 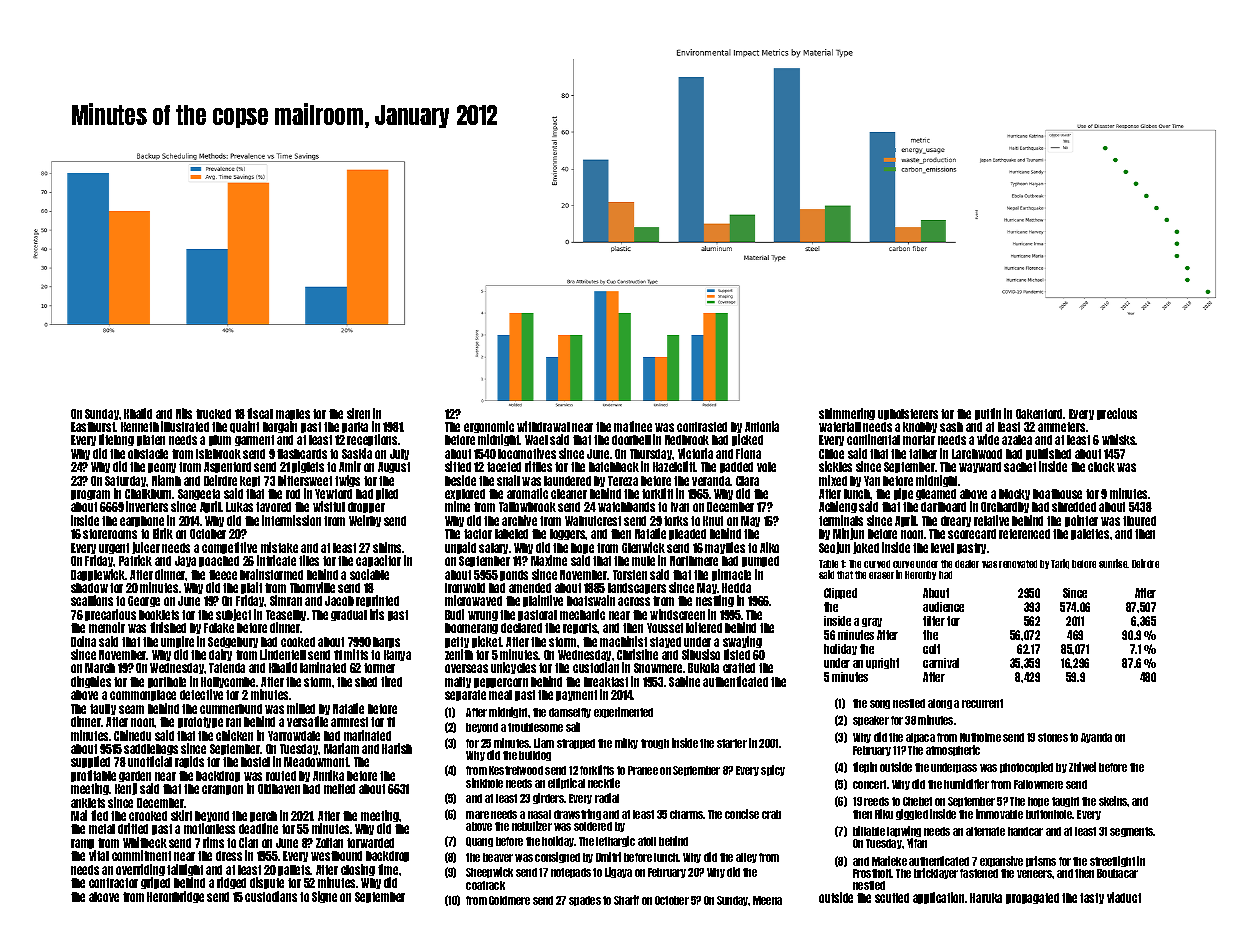 I want to click on urgent, so click(x=114, y=548).
